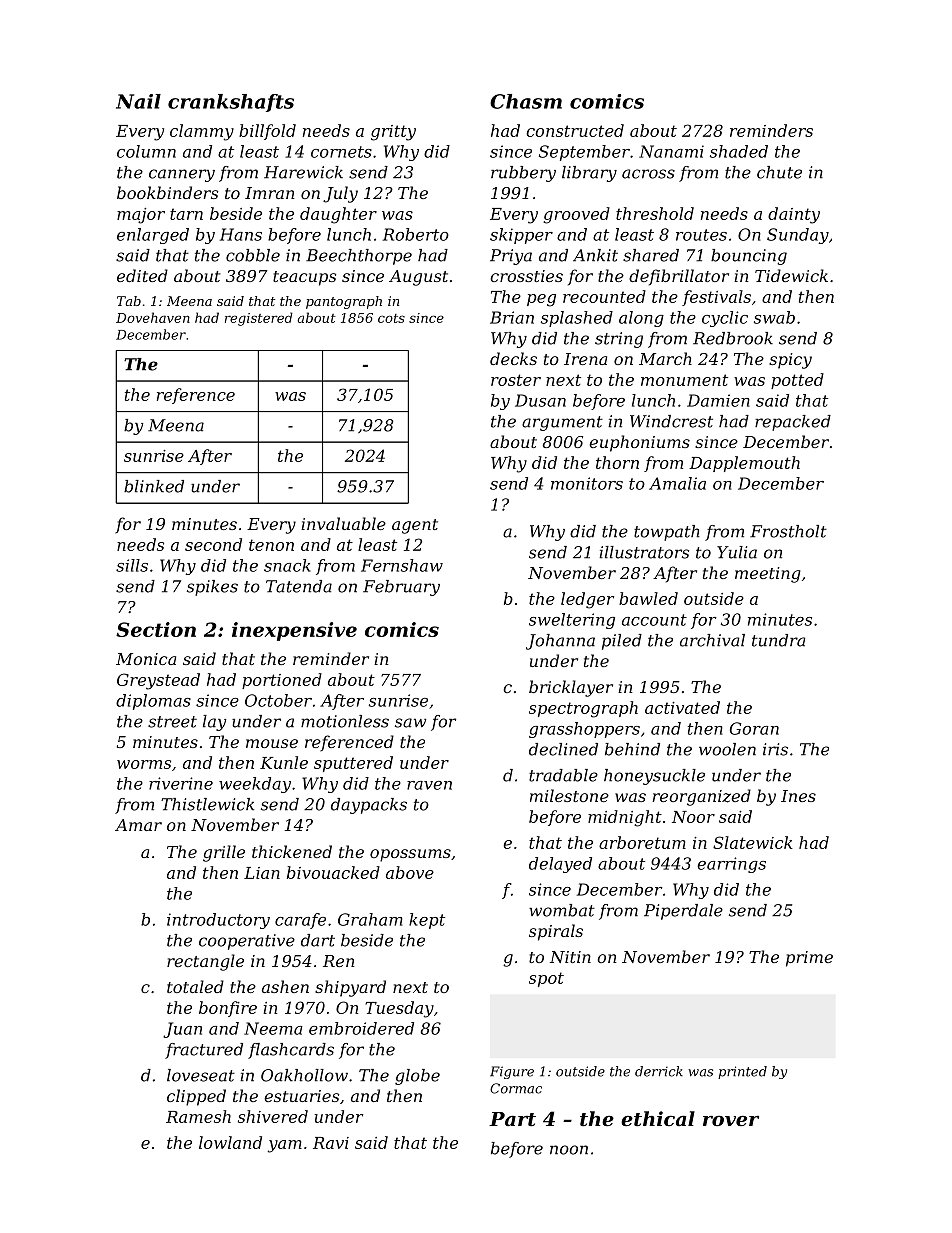  Describe the element at coordinates (132, 565) in the image. I see `sills` at that location.
